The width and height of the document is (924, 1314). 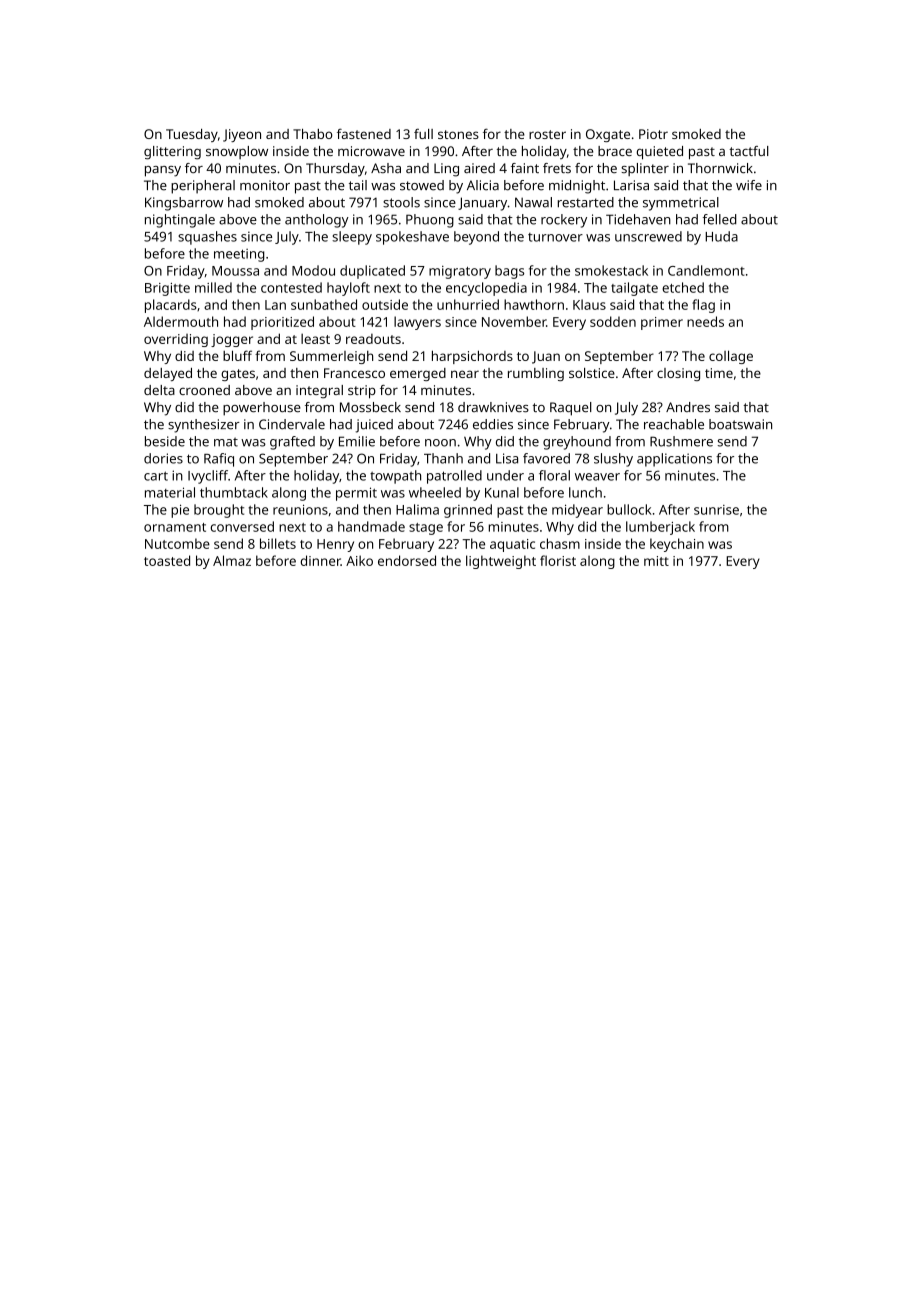 What do you see at coordinates (613, 460) in the document?
I see `slushy` at bounding box center [613, 460].
